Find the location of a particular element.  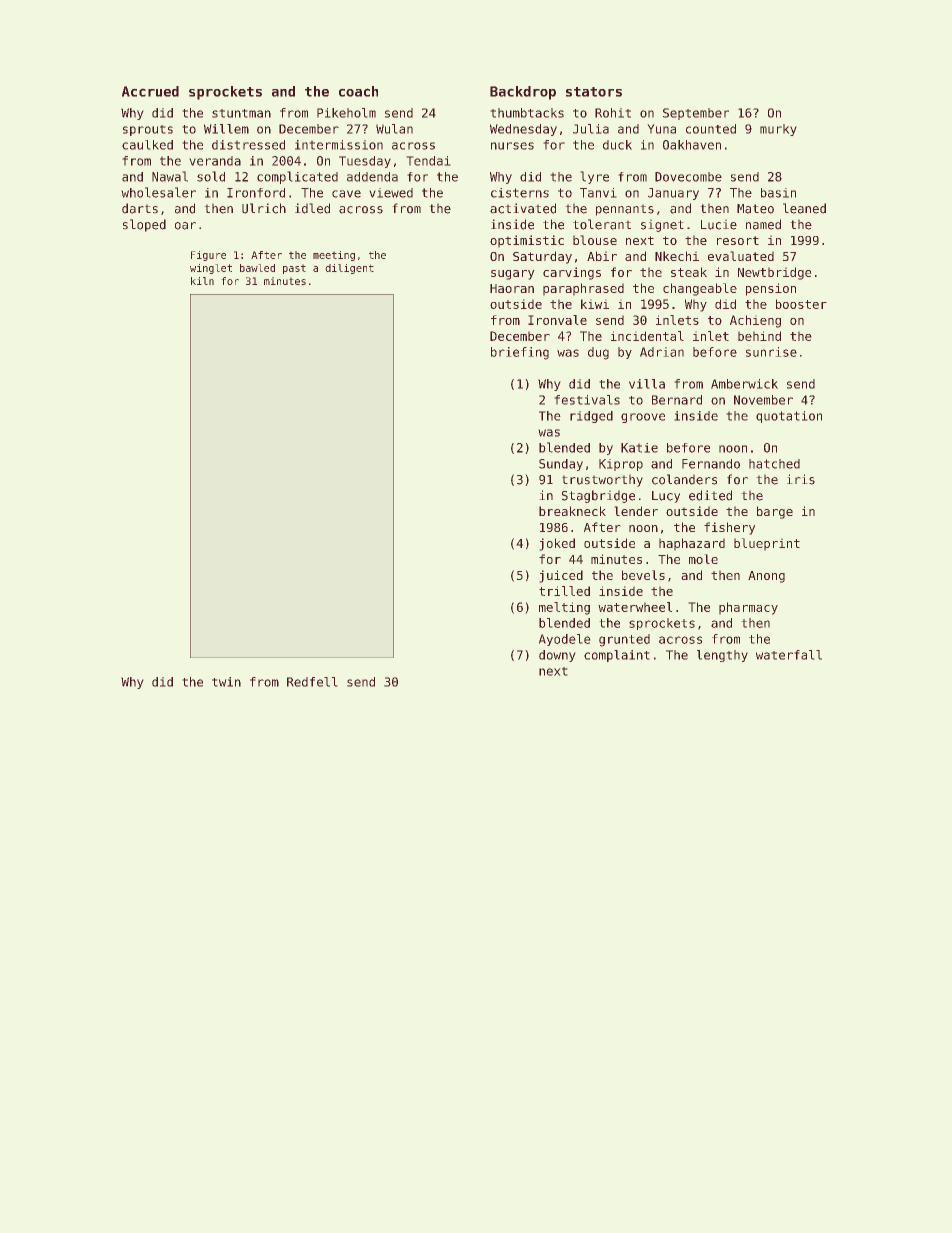

Backdrop is located at coordinates (523, 93).
